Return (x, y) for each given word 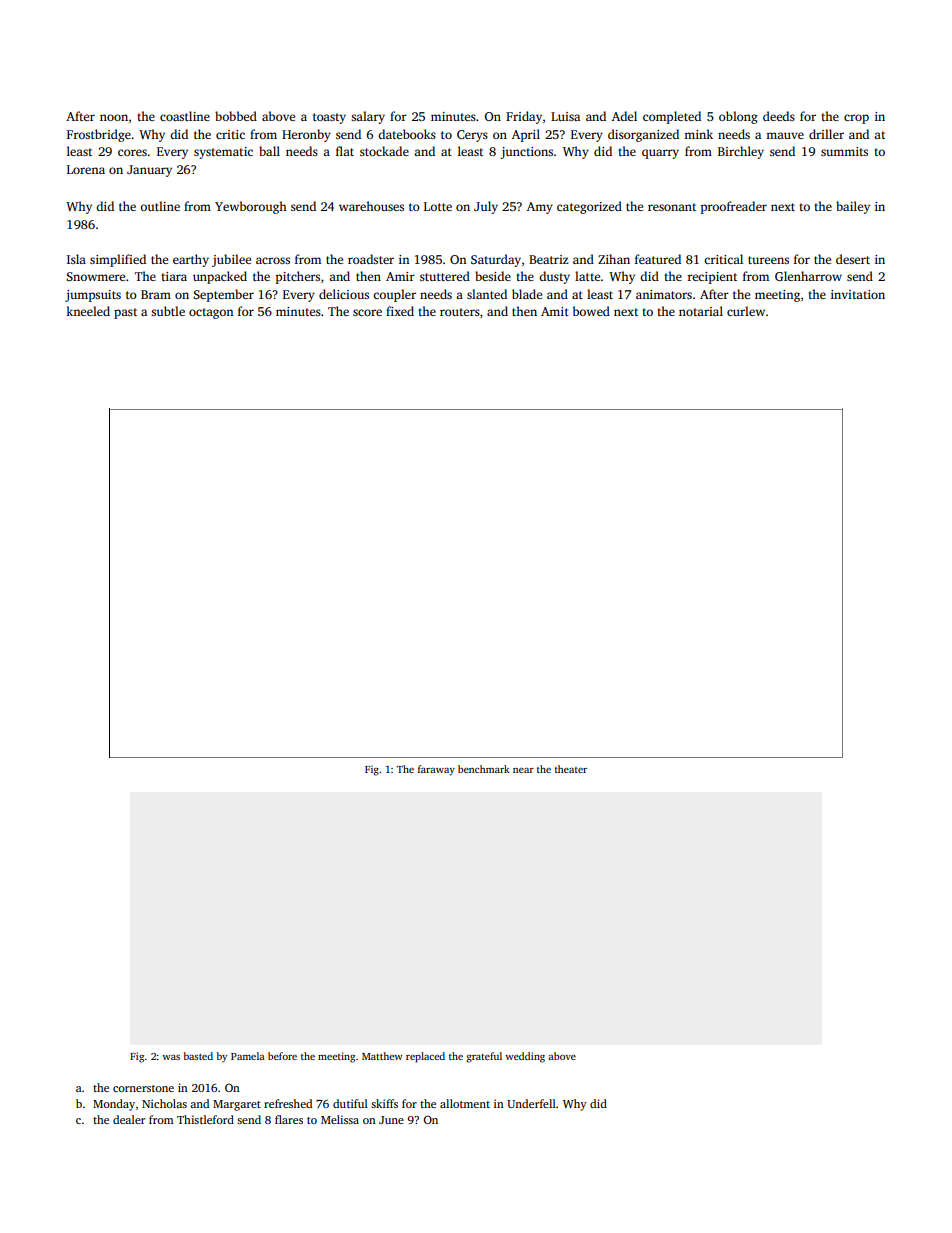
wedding (525, 1057)
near (523, 770)
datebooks (407, 134)
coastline (185, 116)
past (125, 313)
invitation (858, 294)
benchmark (484, 769)
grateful (484, 1057)
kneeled (88, 311)
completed (672, 117)
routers (460, 312)
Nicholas (164, 1103)
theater (571, 769)
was (171, 1057)
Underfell (531, 1103)
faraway (436, 770)
